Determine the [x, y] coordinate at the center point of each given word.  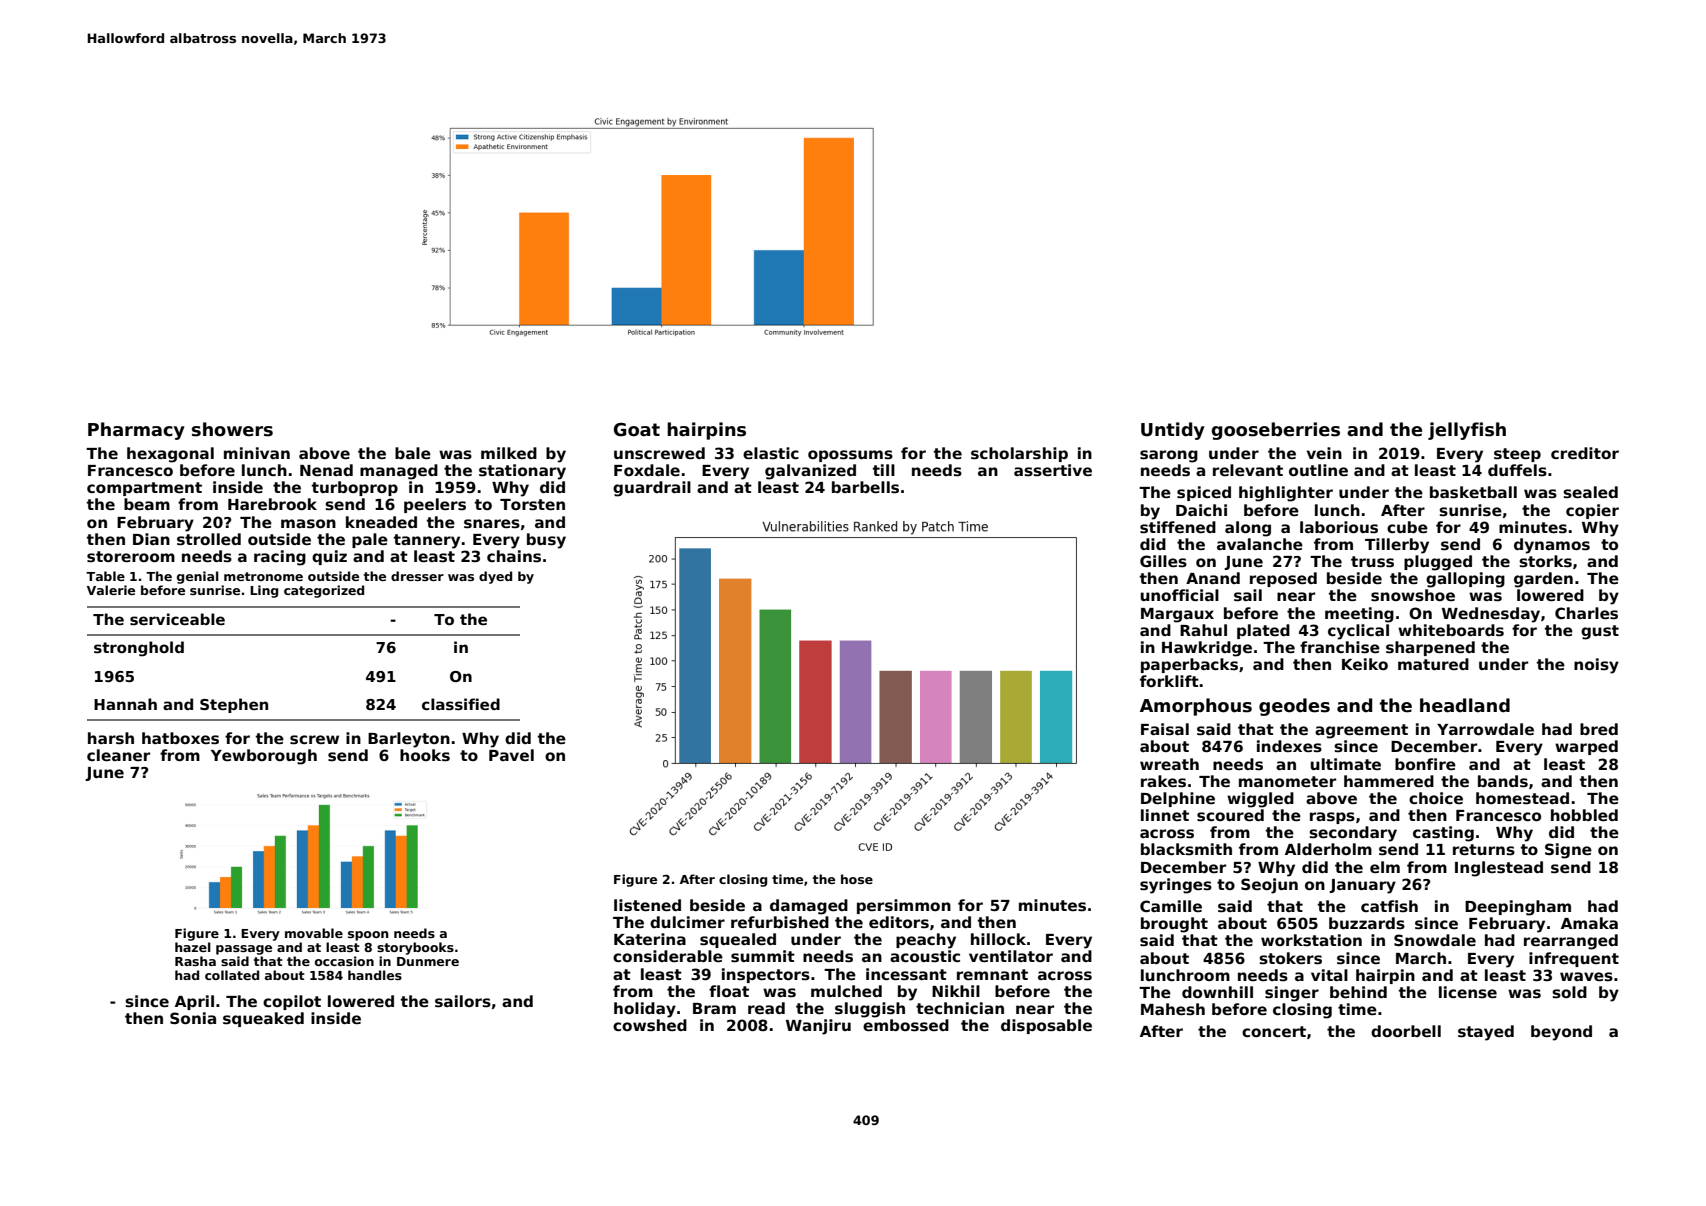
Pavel [511, 755]
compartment [144, 489]
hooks [425, 755]
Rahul [1203, 630]
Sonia [193, 1018]
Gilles [1163, 561]
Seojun [1269, 886]
